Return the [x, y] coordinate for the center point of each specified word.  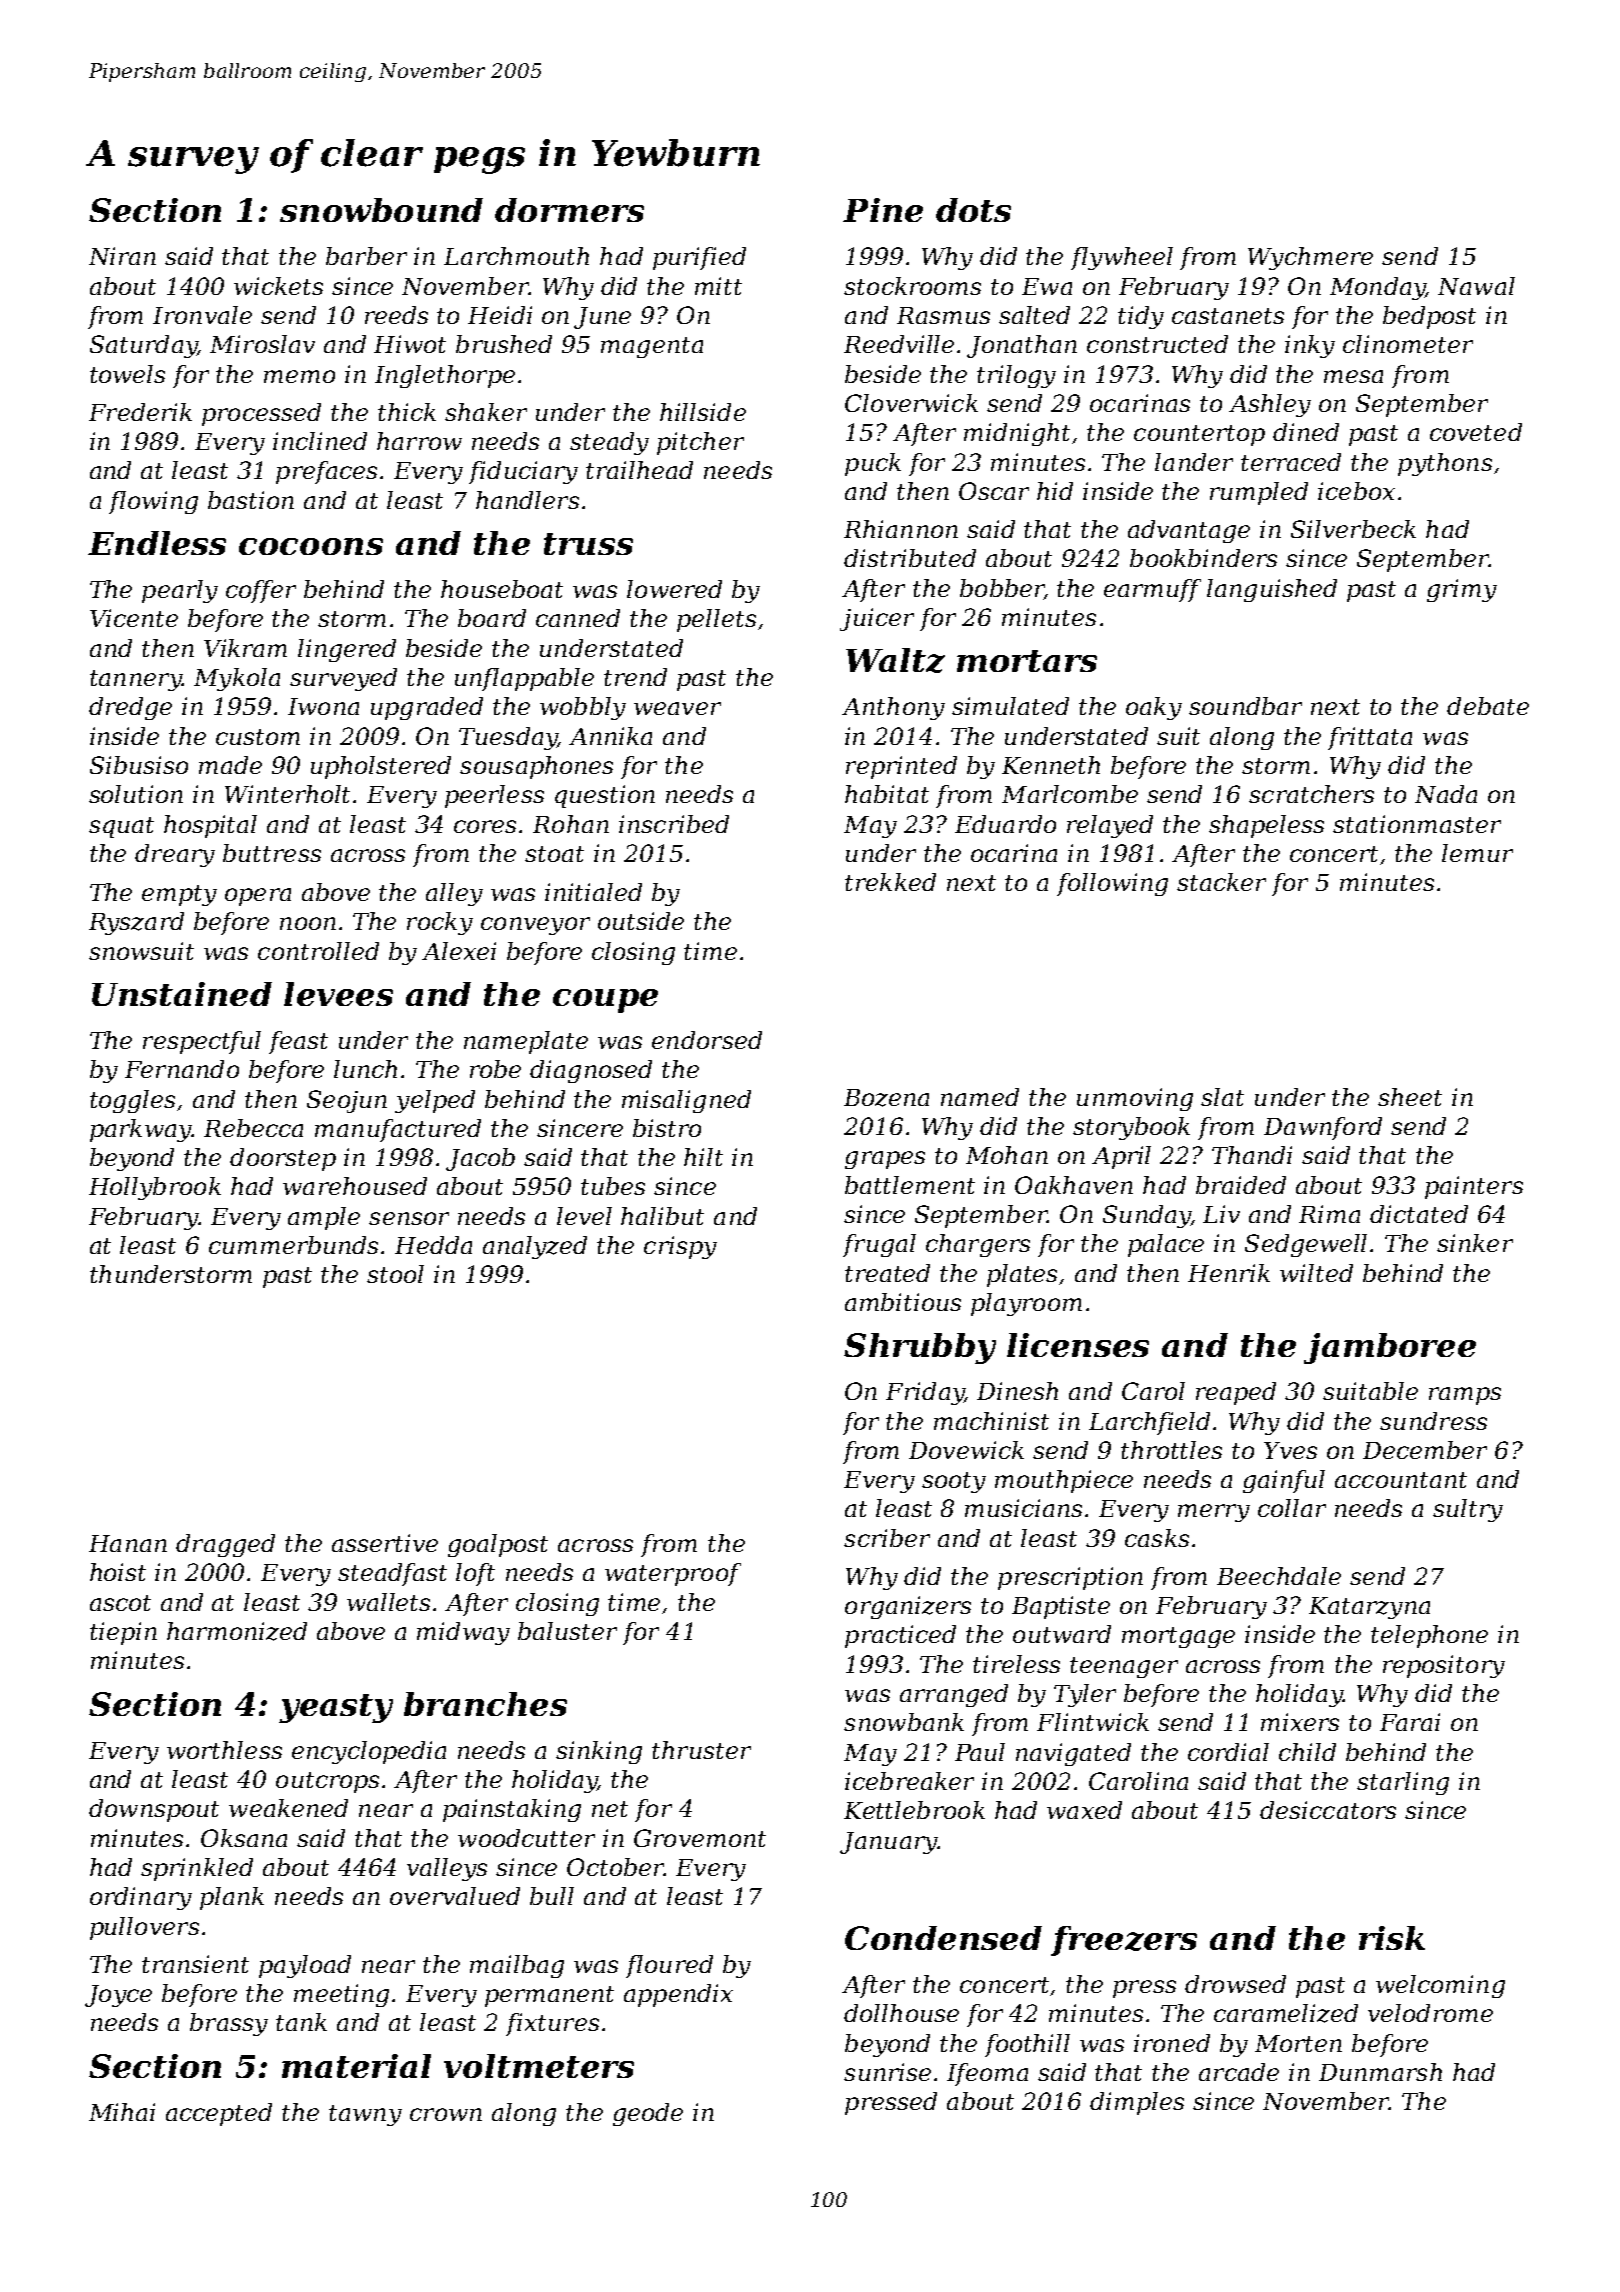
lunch [365, 1069]
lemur [1477, 853]
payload [305, 1966]
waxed [1084, 1810]
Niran [122, 256]
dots [973, 210]
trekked [890, 882]
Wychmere [1310, 258]
